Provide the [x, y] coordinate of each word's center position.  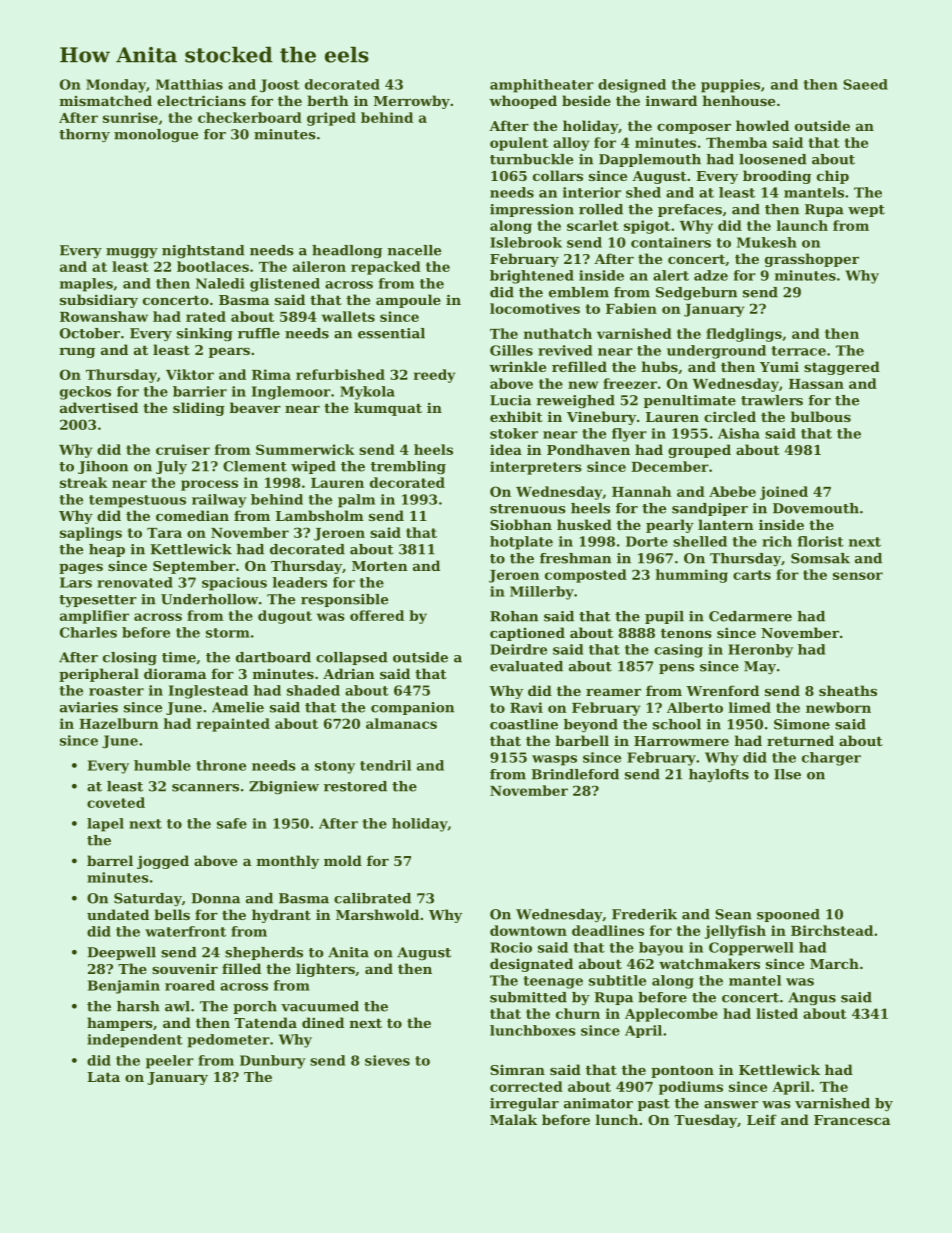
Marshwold [377, 914]
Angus [812, 998]
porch [255, 1007]
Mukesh [767, 242]
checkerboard [250, 117]
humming [692, 576]
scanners [205, 788]
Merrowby [412, 102]
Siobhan [521, 524]
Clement [255, 466]
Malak [513, 1119]
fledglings [744, 335]
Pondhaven [588, 449]
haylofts [719, 776]
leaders [300, 582]
